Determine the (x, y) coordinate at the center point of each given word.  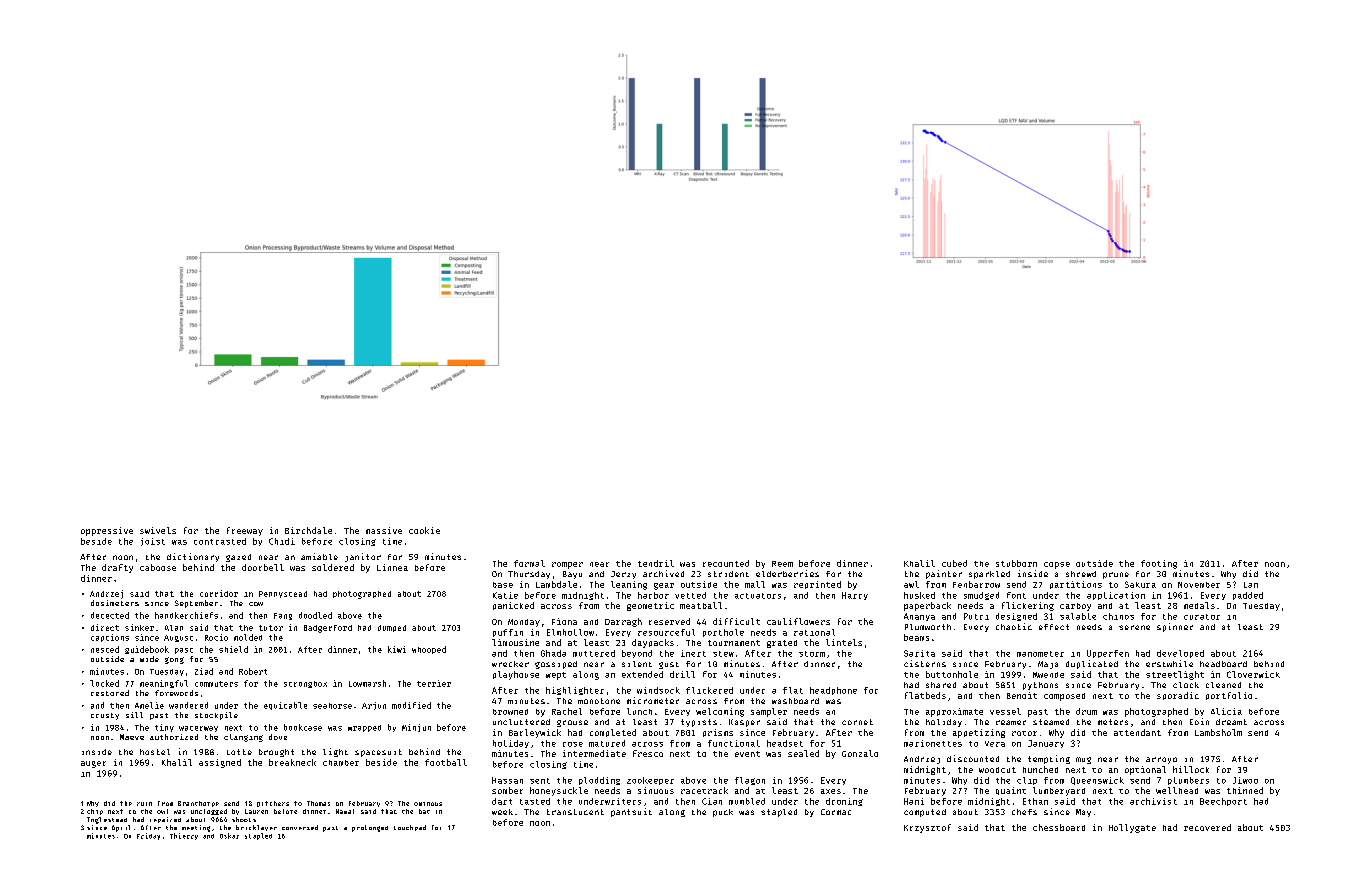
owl (162, 811)
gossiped (556, 665)
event (747, 754)
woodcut (997, 770)
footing (1159, 564)
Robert (253, 671)
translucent (575, 812)
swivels (158, 530)
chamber (341, 763)
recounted (726, 563)
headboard (1223, 664)
